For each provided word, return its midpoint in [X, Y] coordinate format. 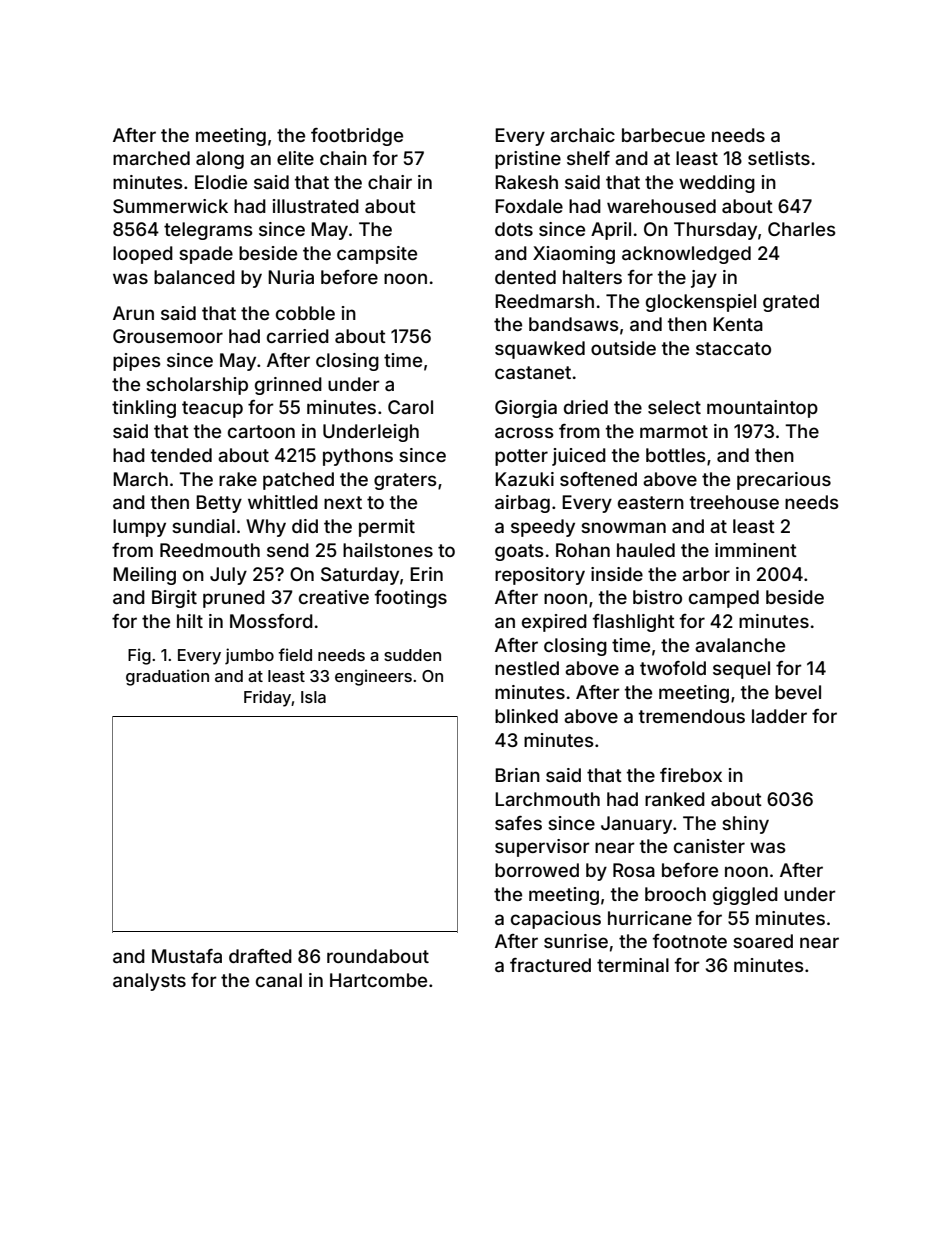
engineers [373, 677]
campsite [377, 255]
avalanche [740, 645]
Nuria [291, 277]
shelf [588, 158]
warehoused [661, 206]
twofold [673, 668]
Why [266, 528]
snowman [623, 527]
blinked [526, 716]
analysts [149, 982]
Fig [139, 656]
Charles [801, 229]
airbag [522, 504]
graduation [167, 677]
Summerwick [170, 206]
